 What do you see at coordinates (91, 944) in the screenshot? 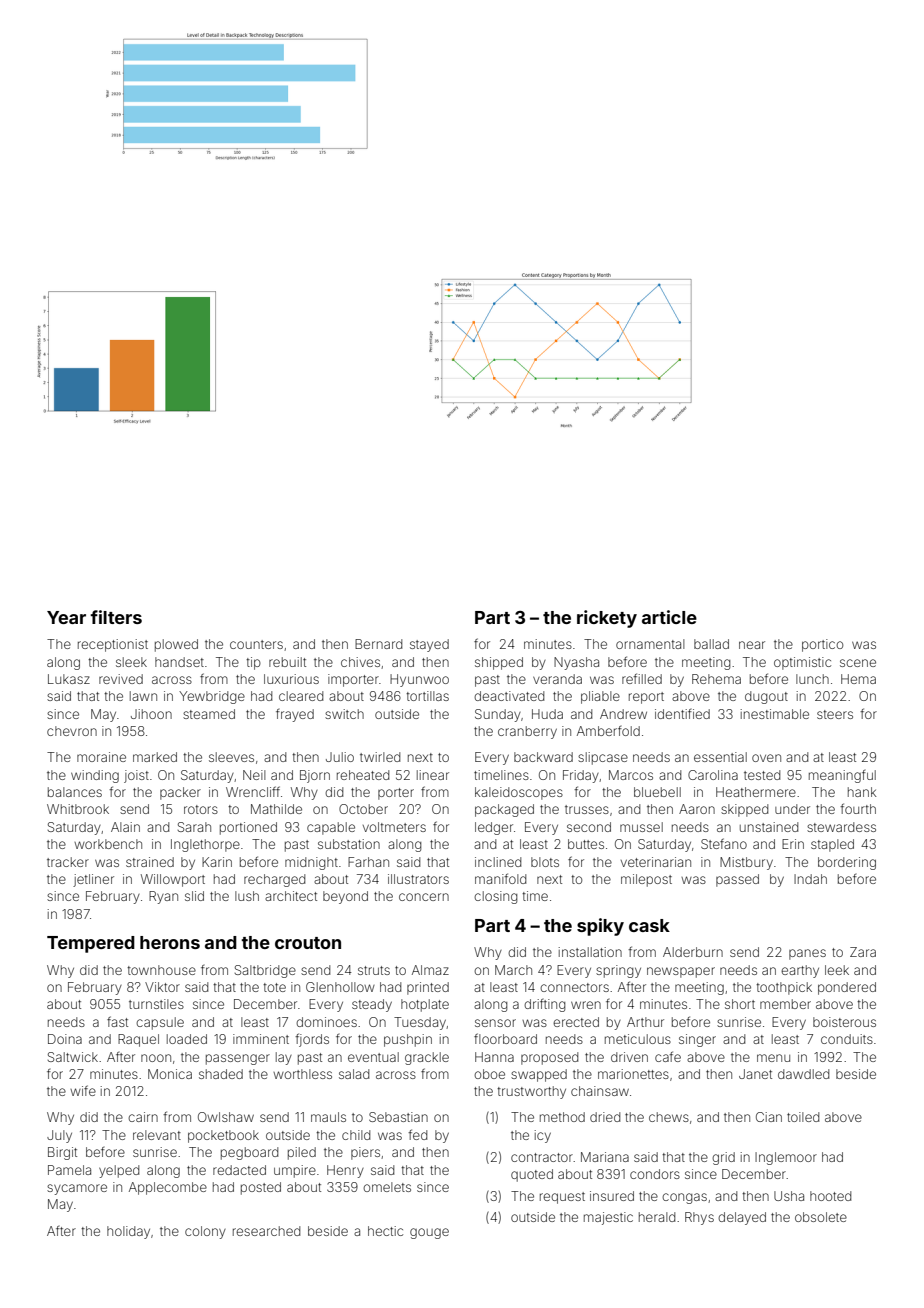
I see `Tempered` at bounding box center [91, 944].
